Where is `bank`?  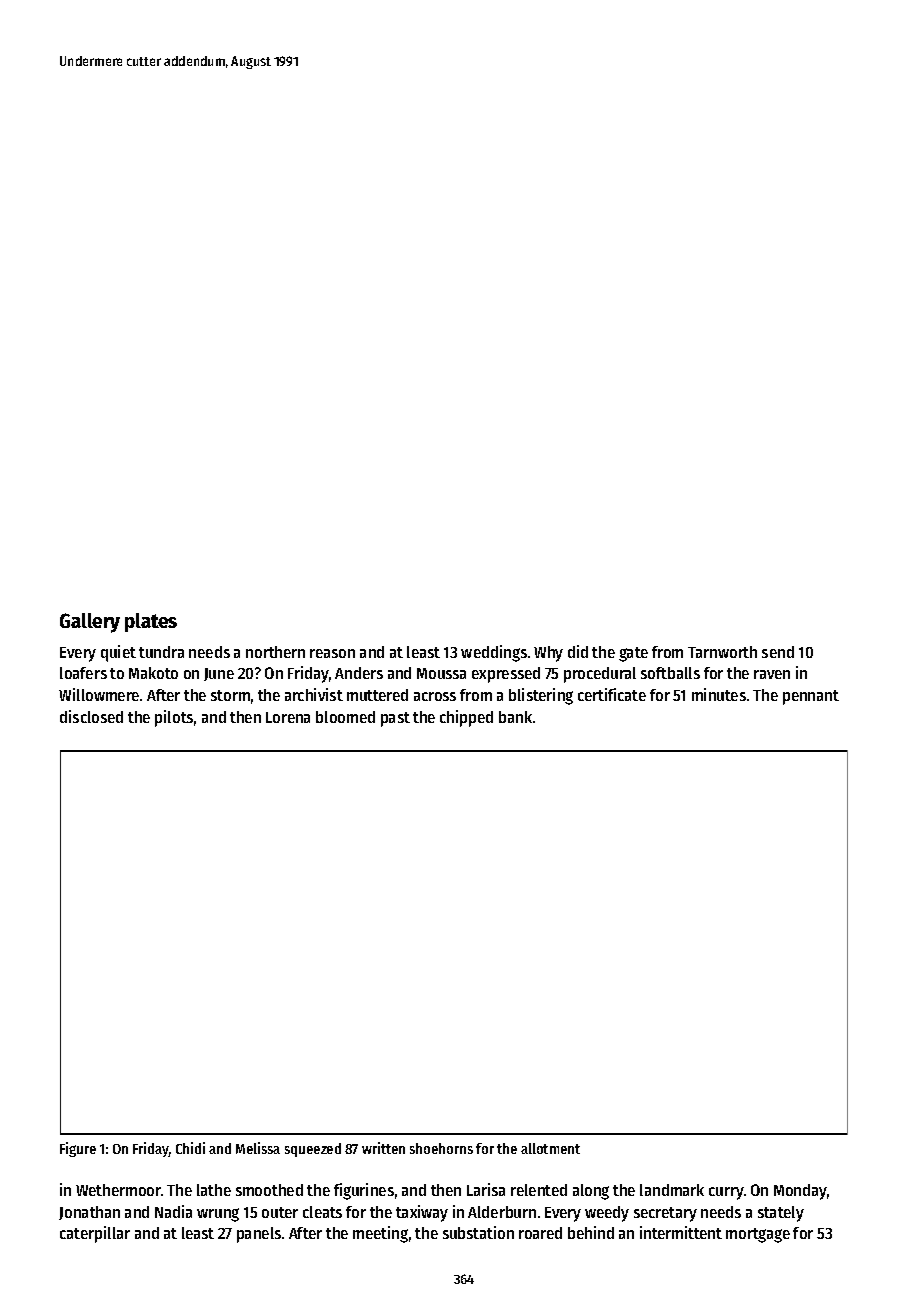
bank is located at coordinates (515, 717).
